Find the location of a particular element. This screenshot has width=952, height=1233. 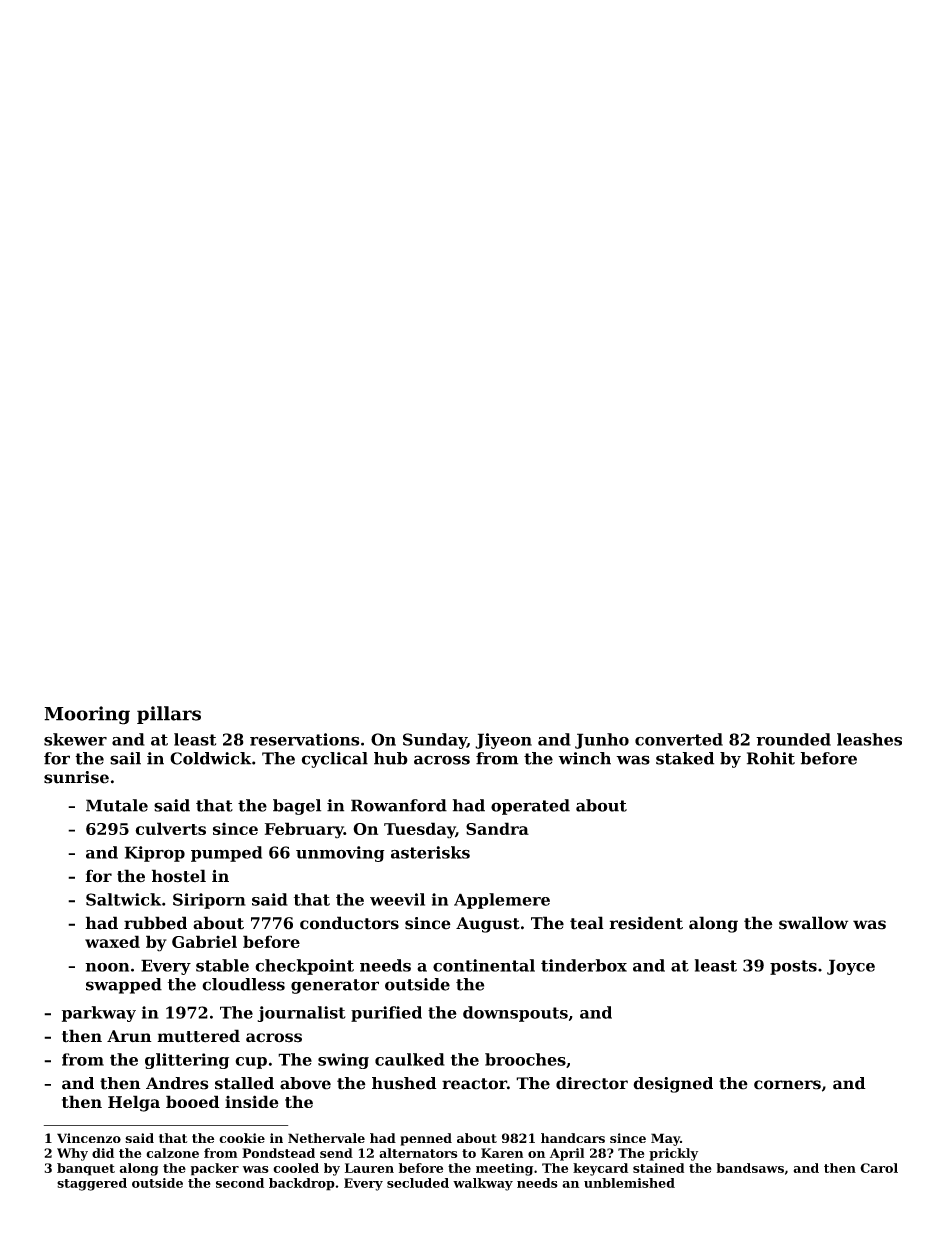

rounded is located at coordinates (793, 739).
